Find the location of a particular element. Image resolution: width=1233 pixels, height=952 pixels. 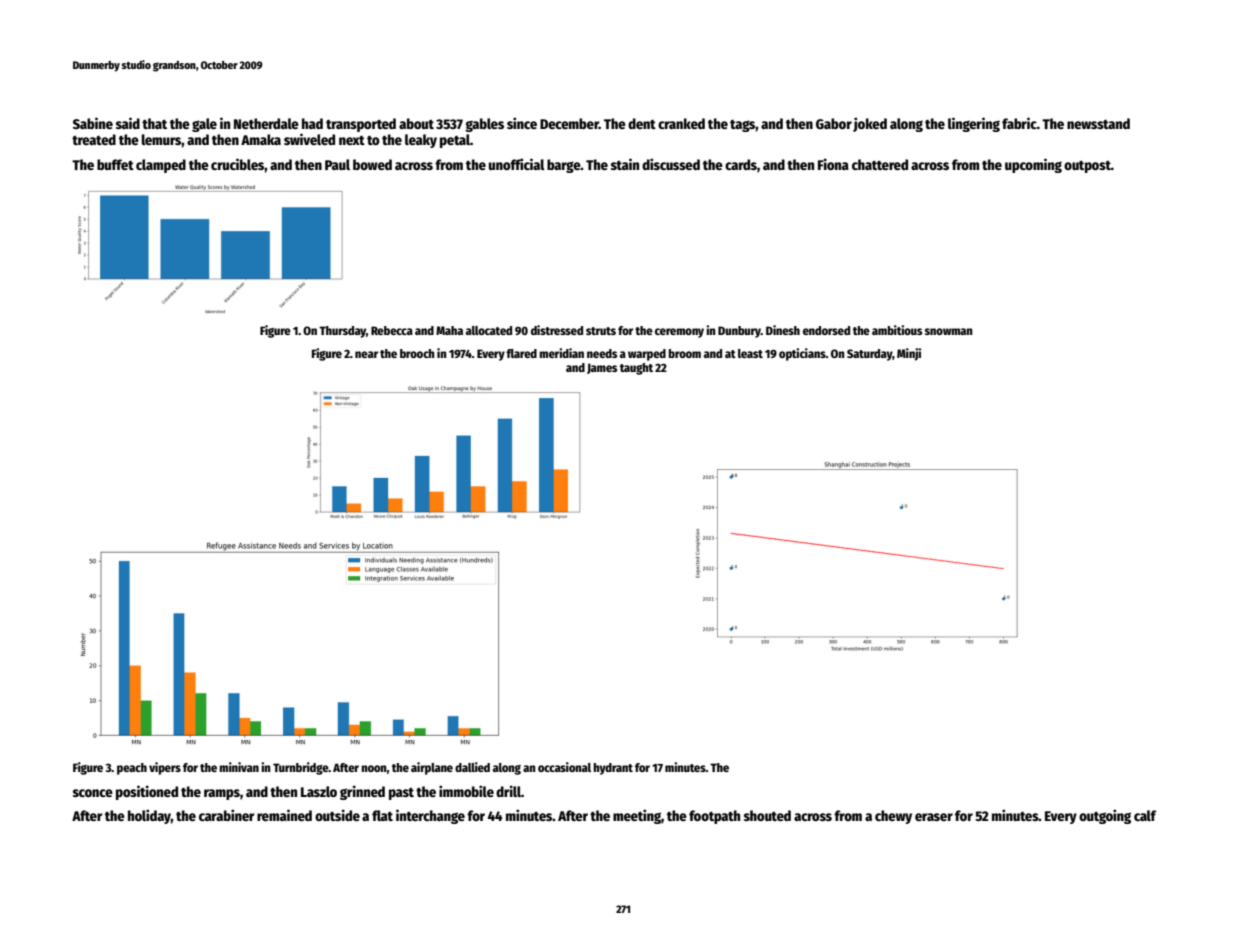

meeting is located at coordinates (637, 816).
